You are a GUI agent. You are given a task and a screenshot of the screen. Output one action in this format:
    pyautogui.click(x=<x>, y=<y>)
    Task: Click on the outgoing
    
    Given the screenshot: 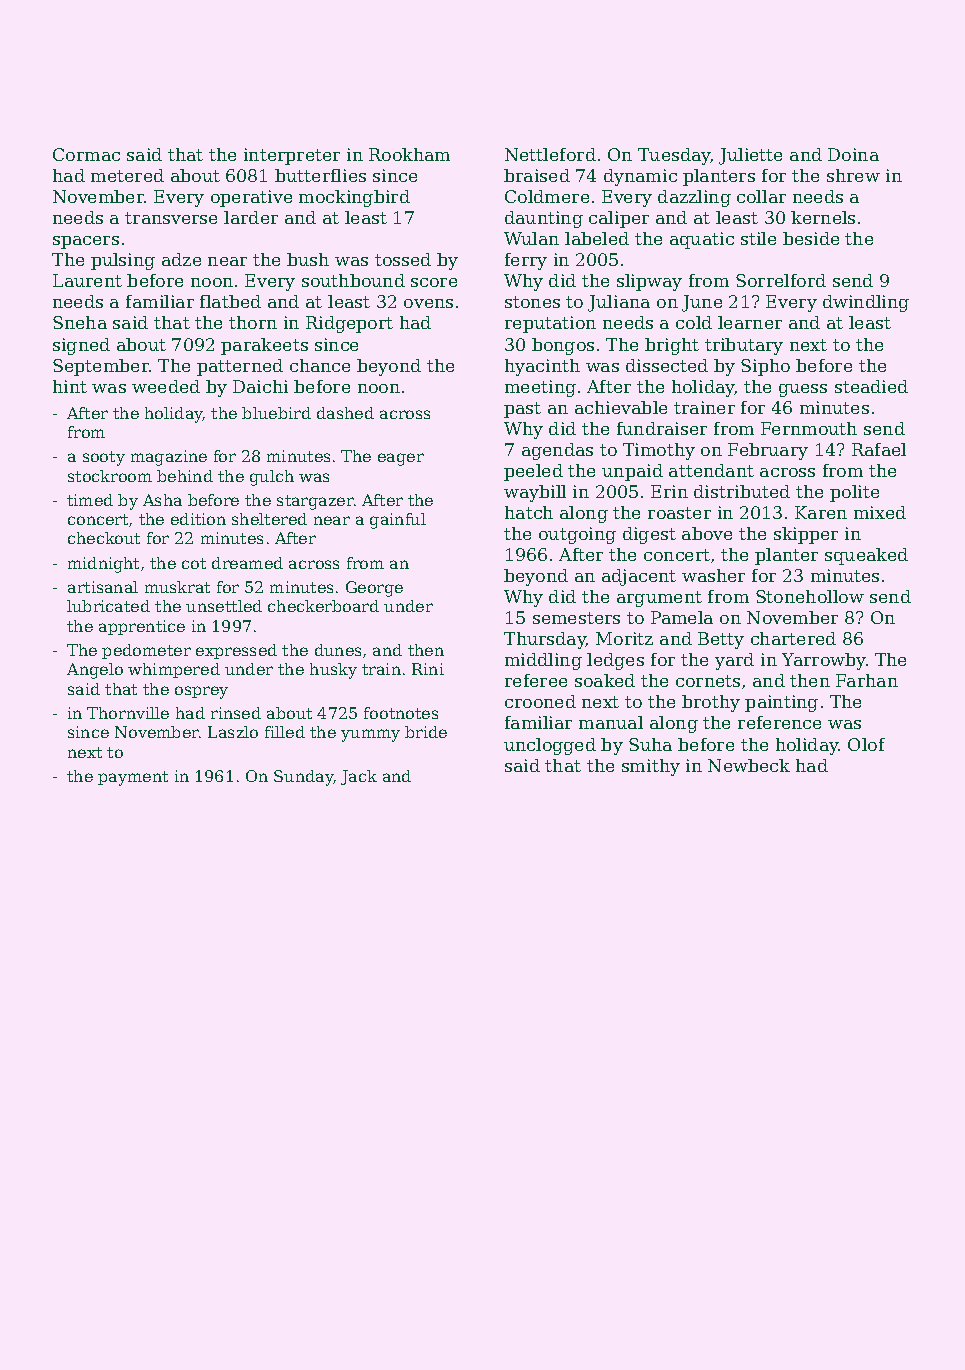 What is the action you would take?
    pyautogui.click(x=577, y=535)
